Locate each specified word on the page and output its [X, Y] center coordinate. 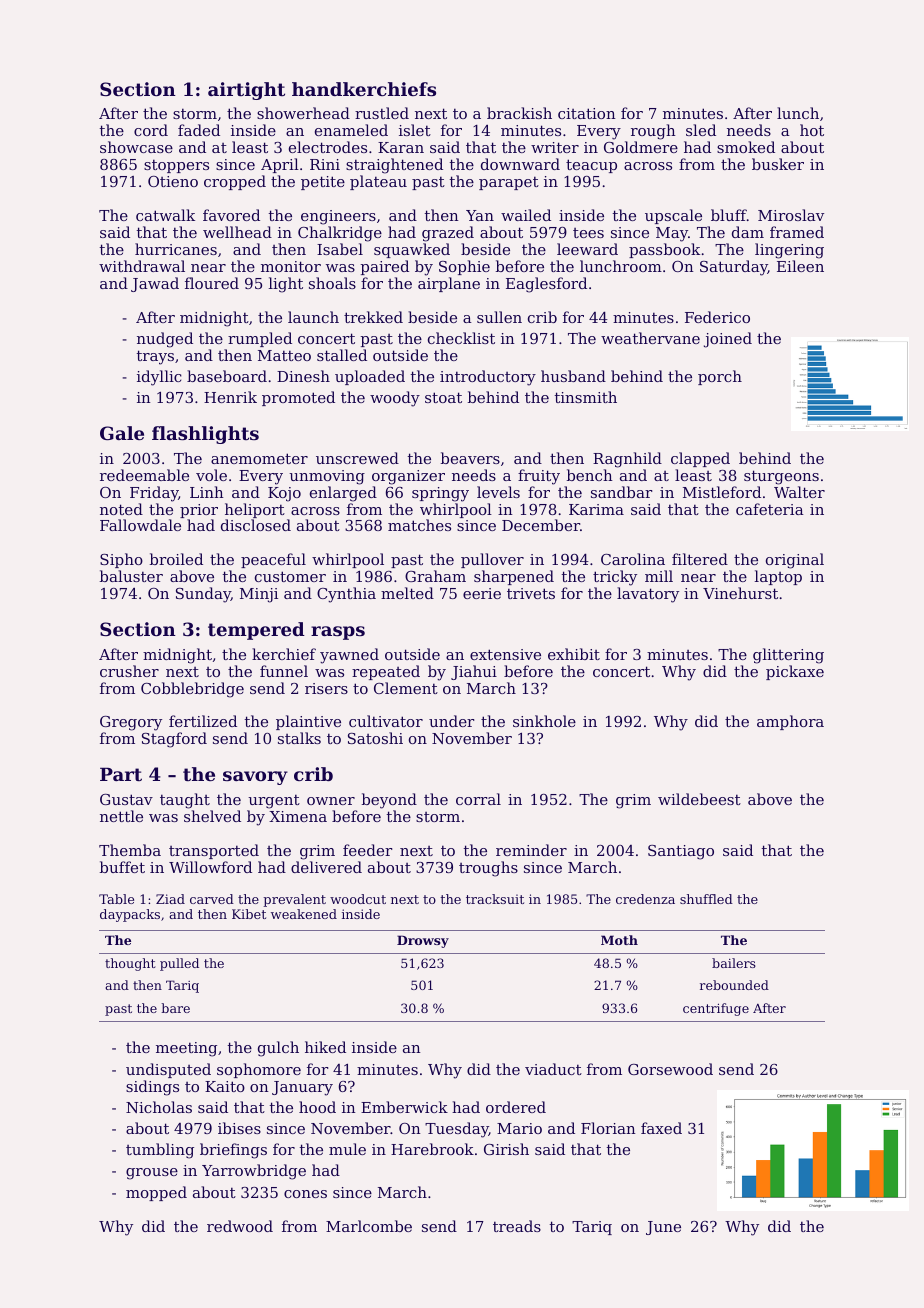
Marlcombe [369, 1226]
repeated [386, 672]
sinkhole [544, 721]
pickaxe [795, 672]
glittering [788, 656]
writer [555, 147]
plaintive [308, 722]
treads [517, 1226]
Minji [259, 595]
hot [812, 130]
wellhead [237, 232]
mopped [156, 1193]
